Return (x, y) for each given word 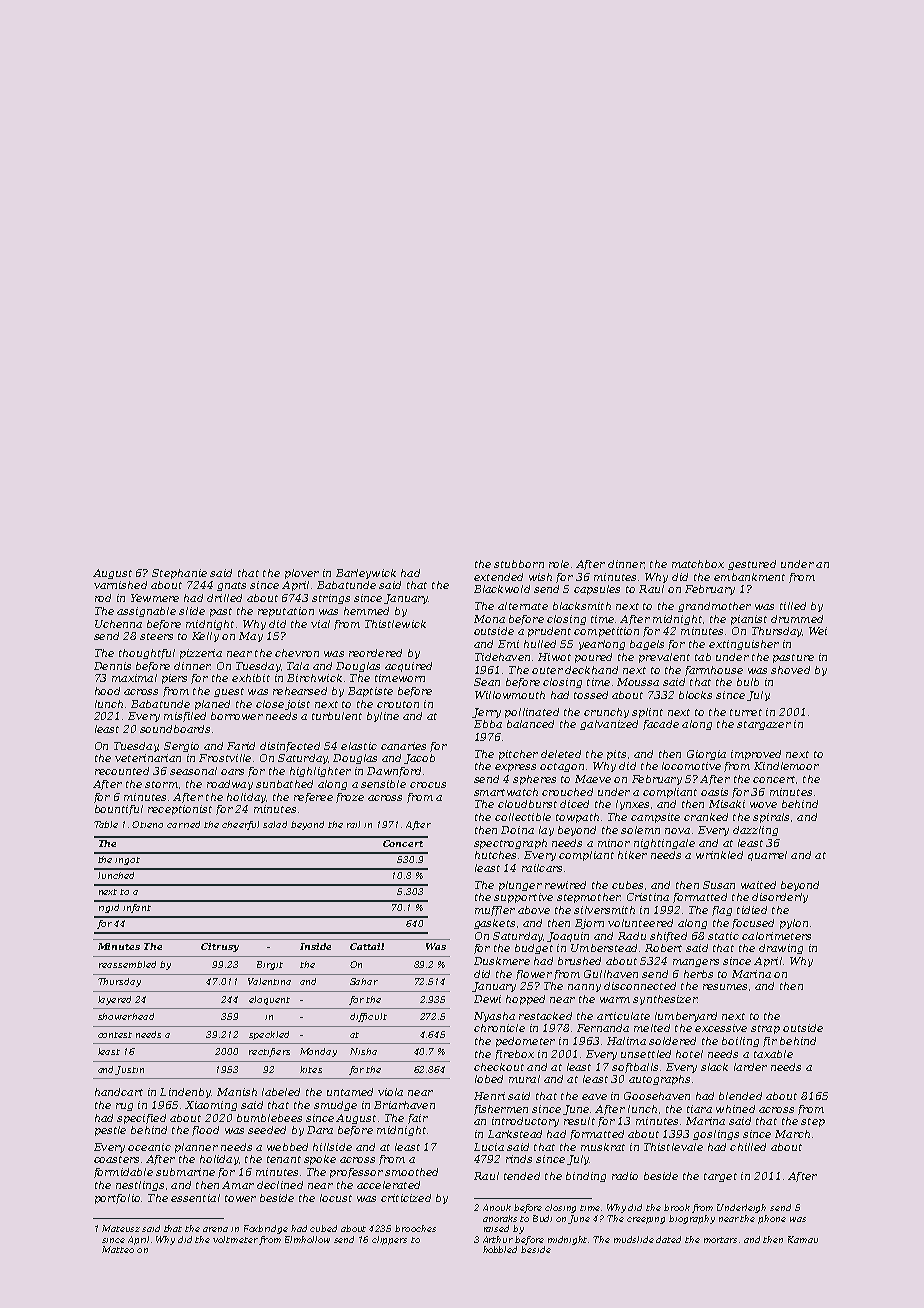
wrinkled (719, 855)
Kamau (803, 1239)
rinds (519, 1159)
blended (740, 1096)
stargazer (764, 725)
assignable (146, 612)
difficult (368, 1017)
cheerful (240, 825)
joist (297, 705)
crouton (398, 704)
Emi (508, 644)
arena (215, 1229)
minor (614, 843)
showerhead (126, 1016)
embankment (749, 577)
